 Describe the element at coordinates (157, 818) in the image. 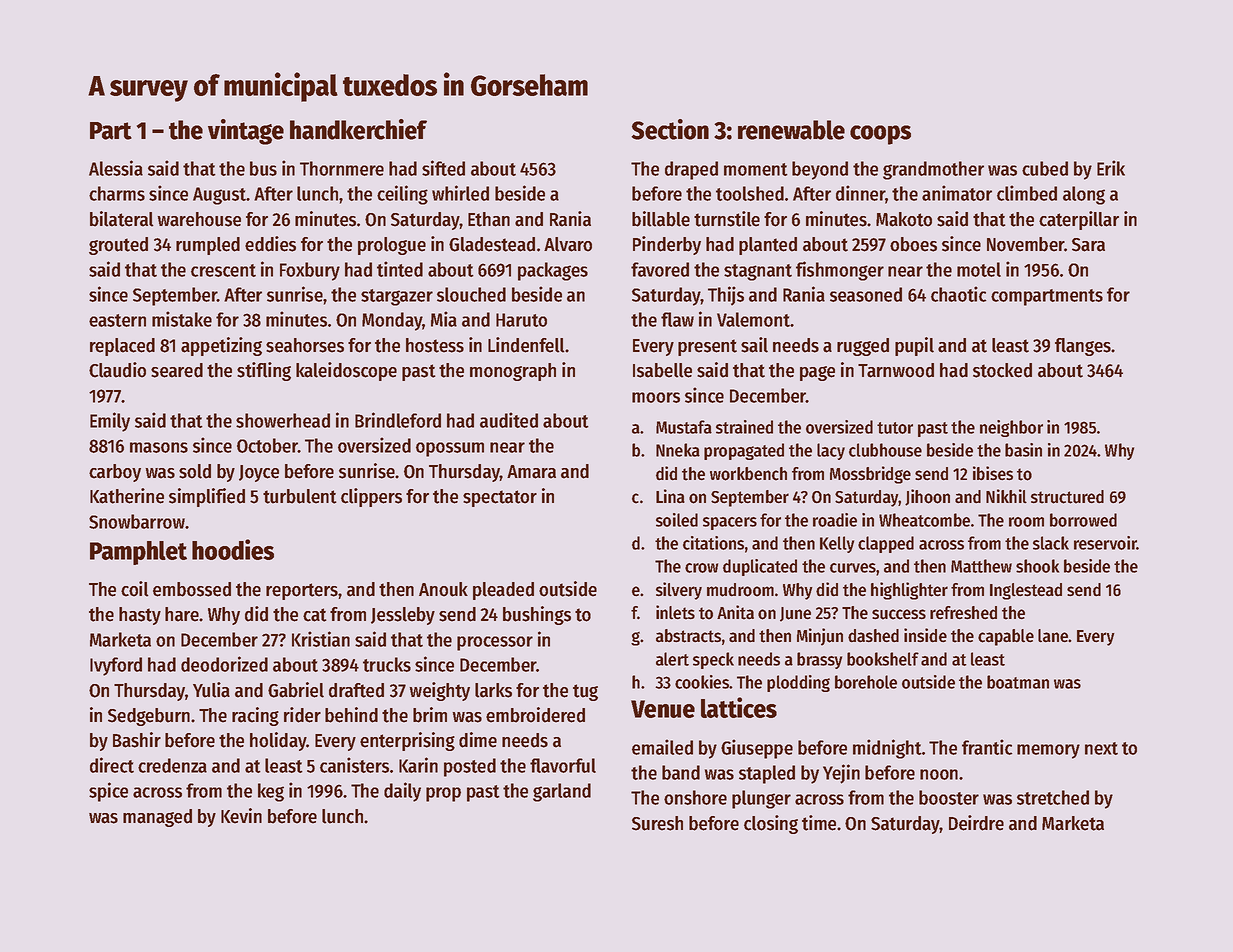

I see `managed` at that location.
